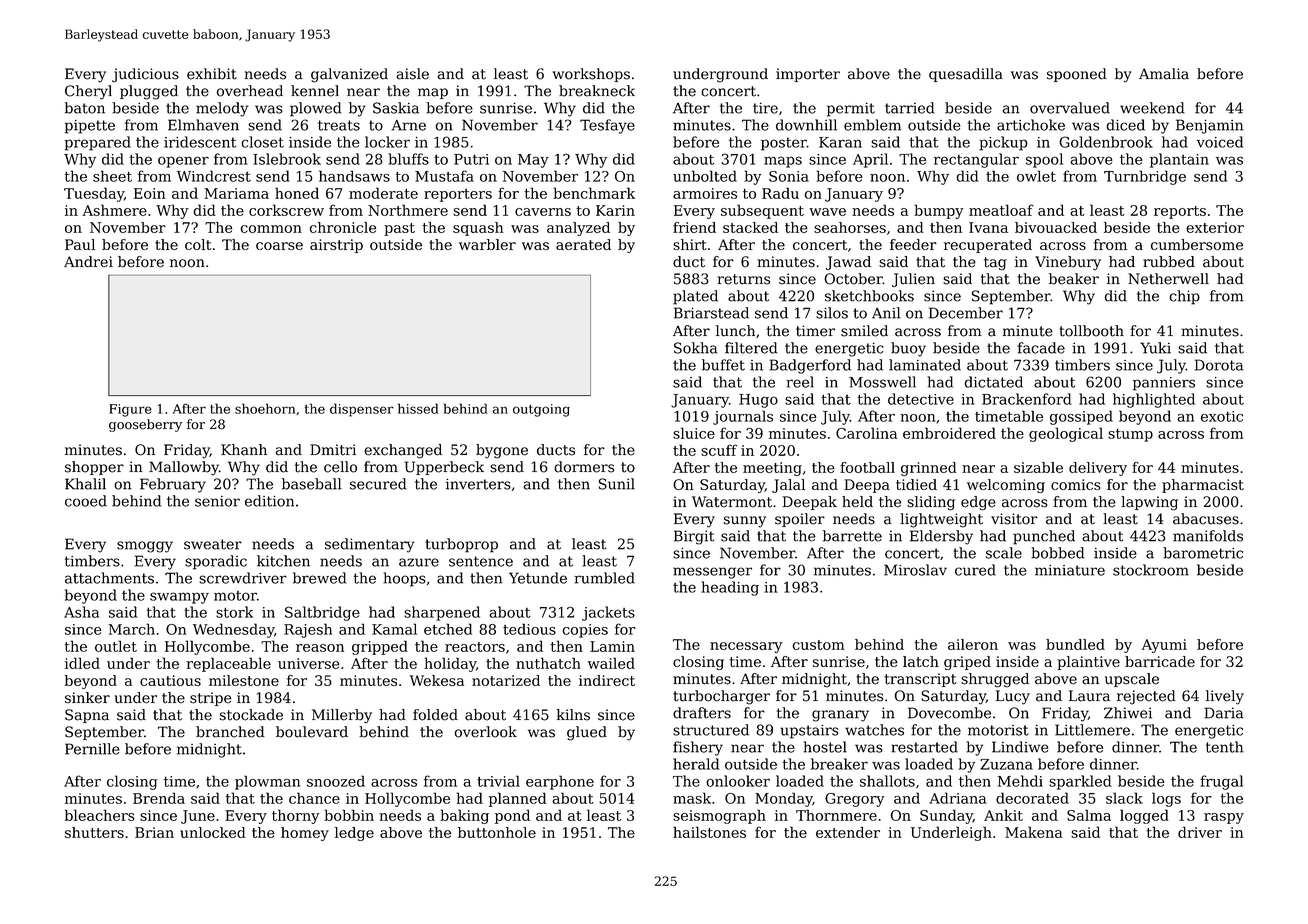 The image size is (1308, 924). Describe the element at coordinates (806, 125) in the image. I see `downhill` at that location.
